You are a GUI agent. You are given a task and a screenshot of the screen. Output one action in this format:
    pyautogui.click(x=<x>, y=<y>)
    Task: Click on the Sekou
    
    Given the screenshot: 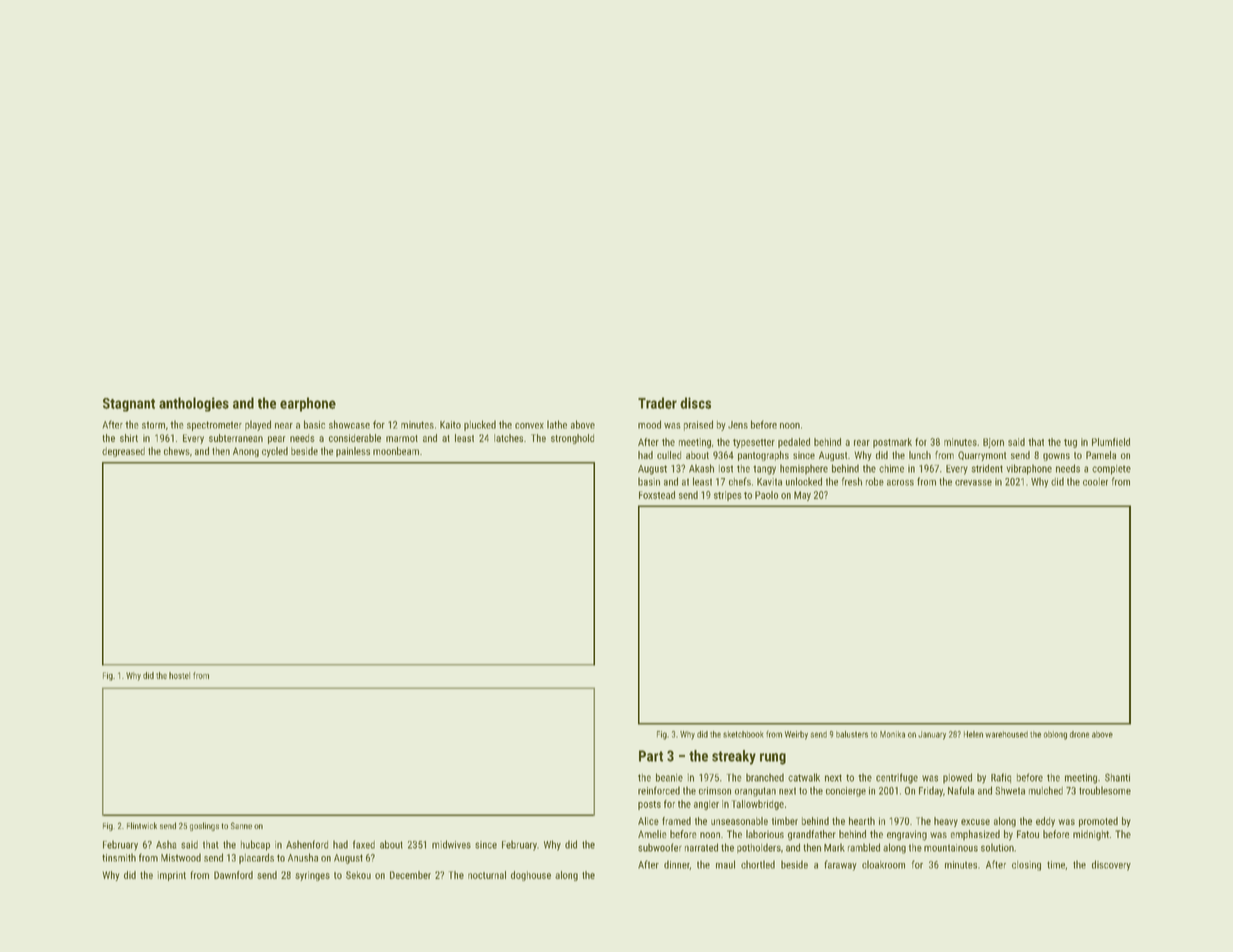 What is the action you would take?
    pyautogui.click(x=358, y=875)
